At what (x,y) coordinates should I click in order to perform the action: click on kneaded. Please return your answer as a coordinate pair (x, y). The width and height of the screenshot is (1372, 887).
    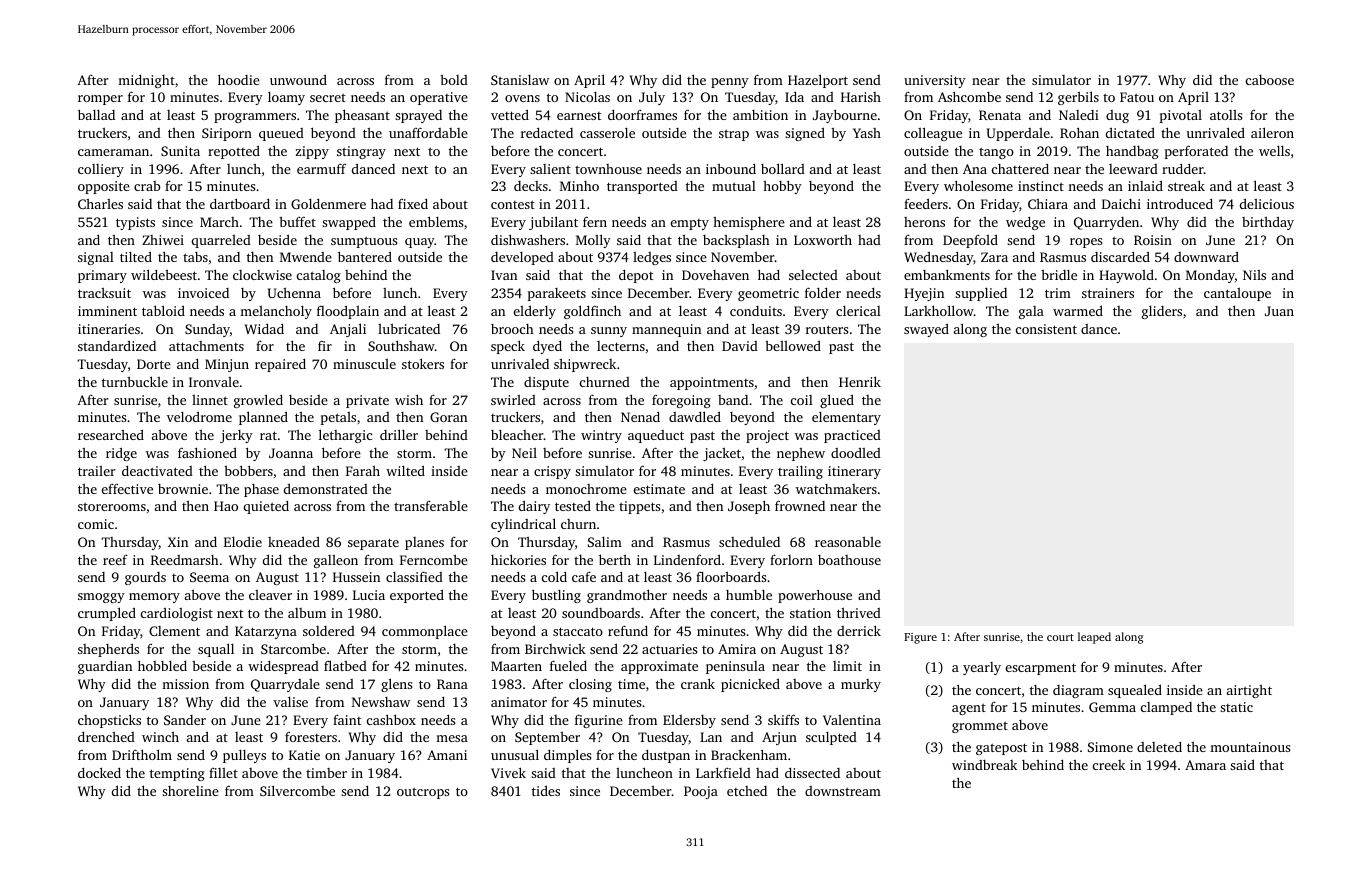
    Looking at the image, I should click on (294, 541).
